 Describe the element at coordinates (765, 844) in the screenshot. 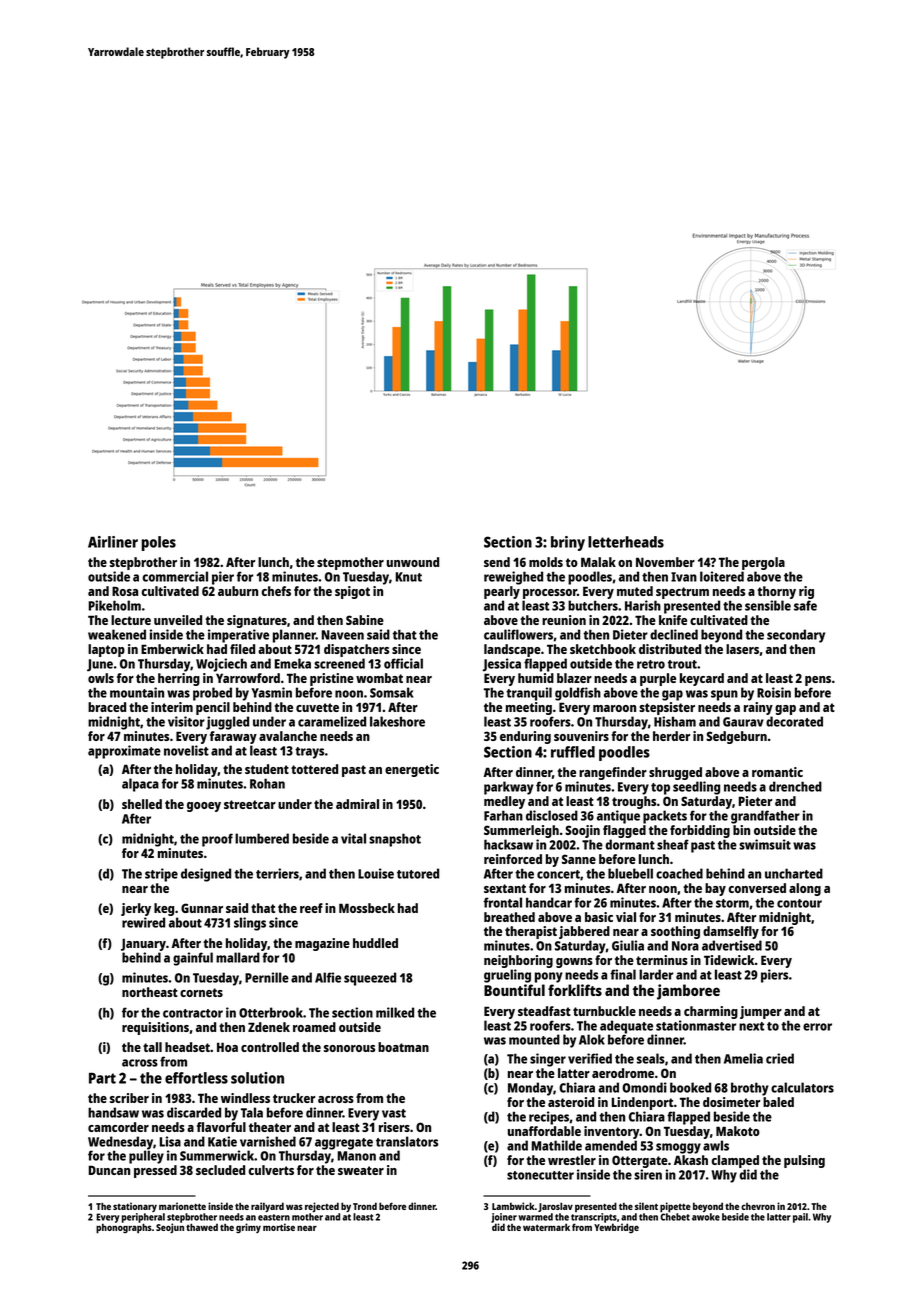

I see `swimsuit` at that location.
